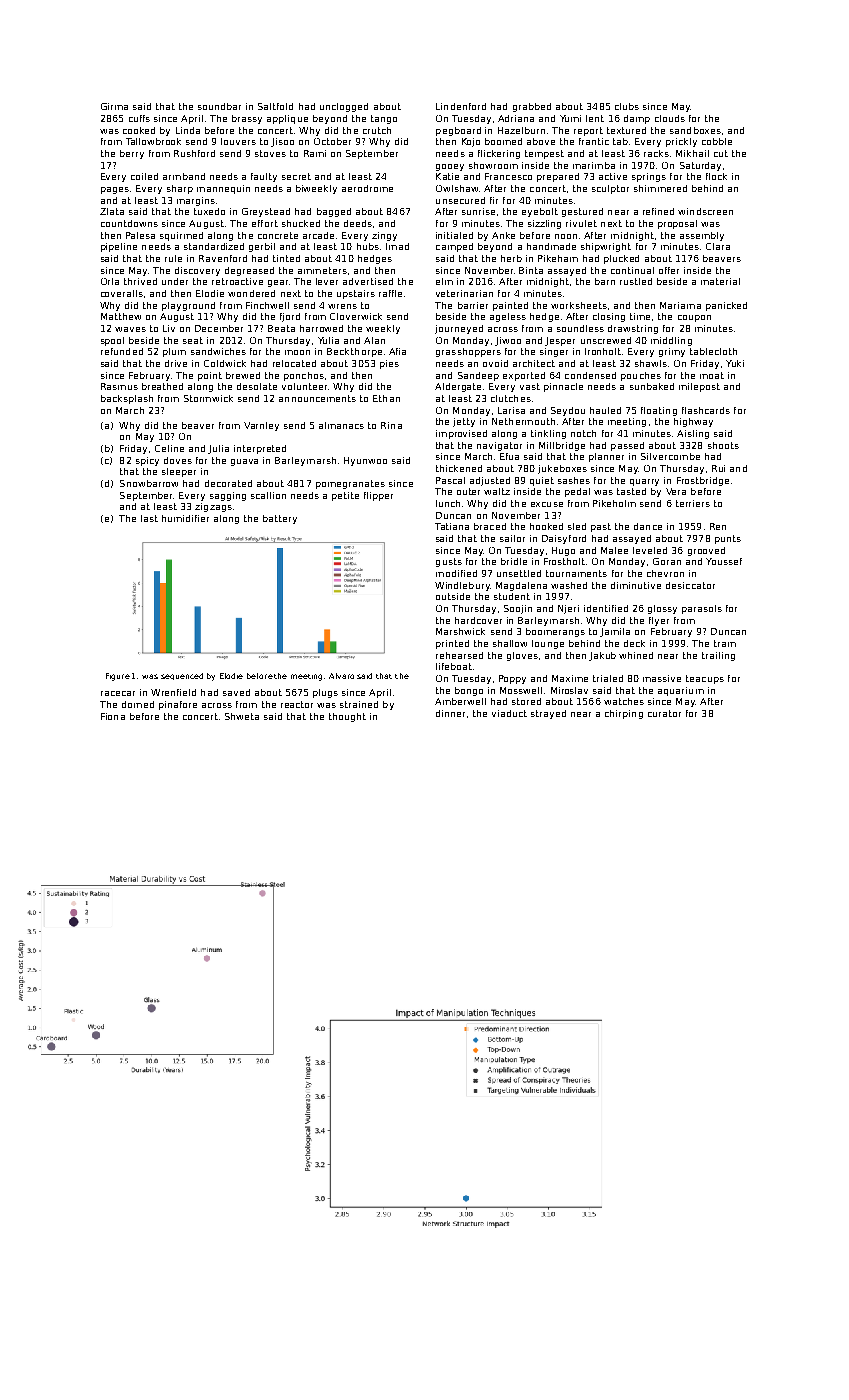  Describe the element at coordinates (185, 518) in the screenshot. I see `humidifier` at that location.
